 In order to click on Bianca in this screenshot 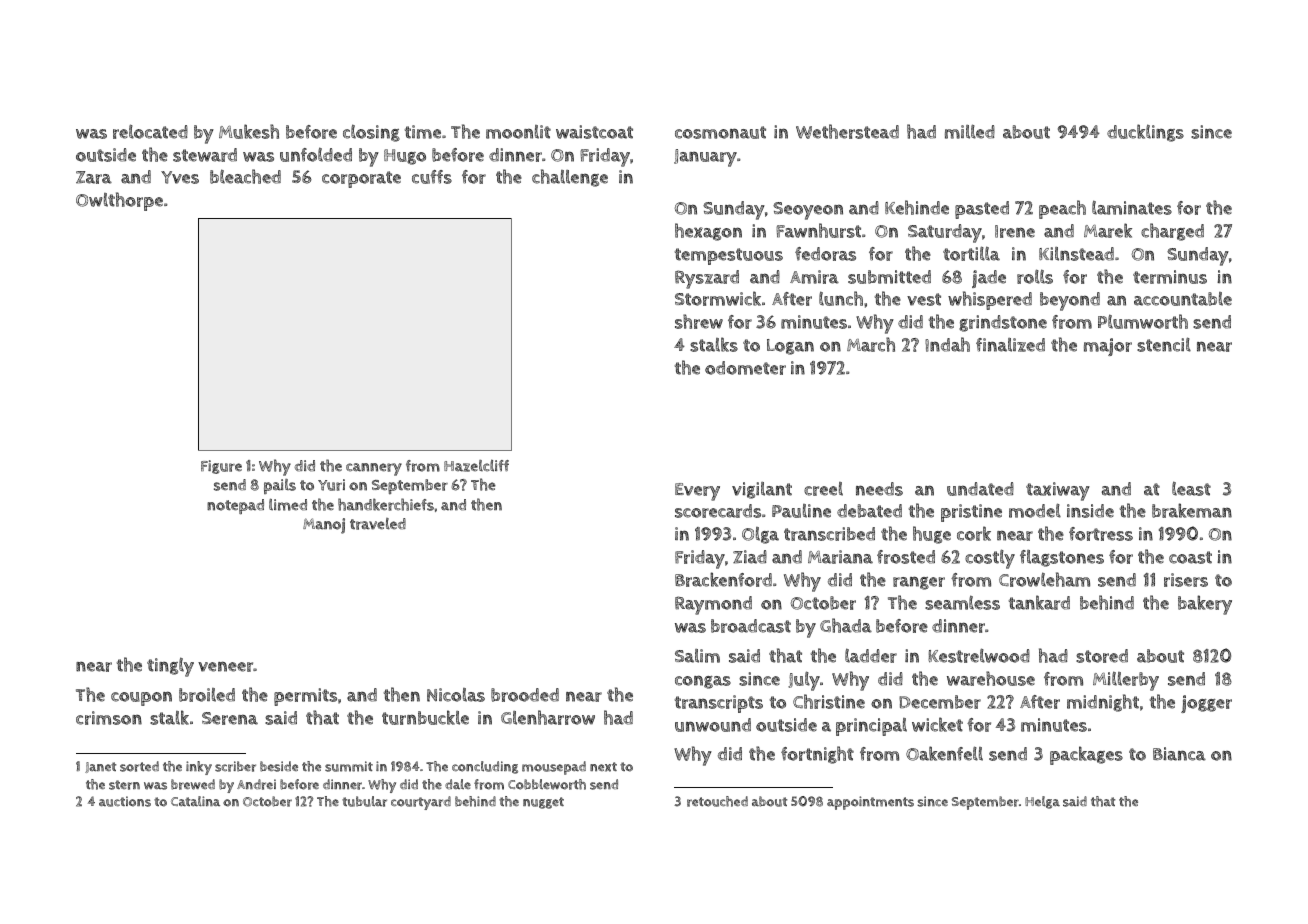, I will do `click(1179, 754)`.
